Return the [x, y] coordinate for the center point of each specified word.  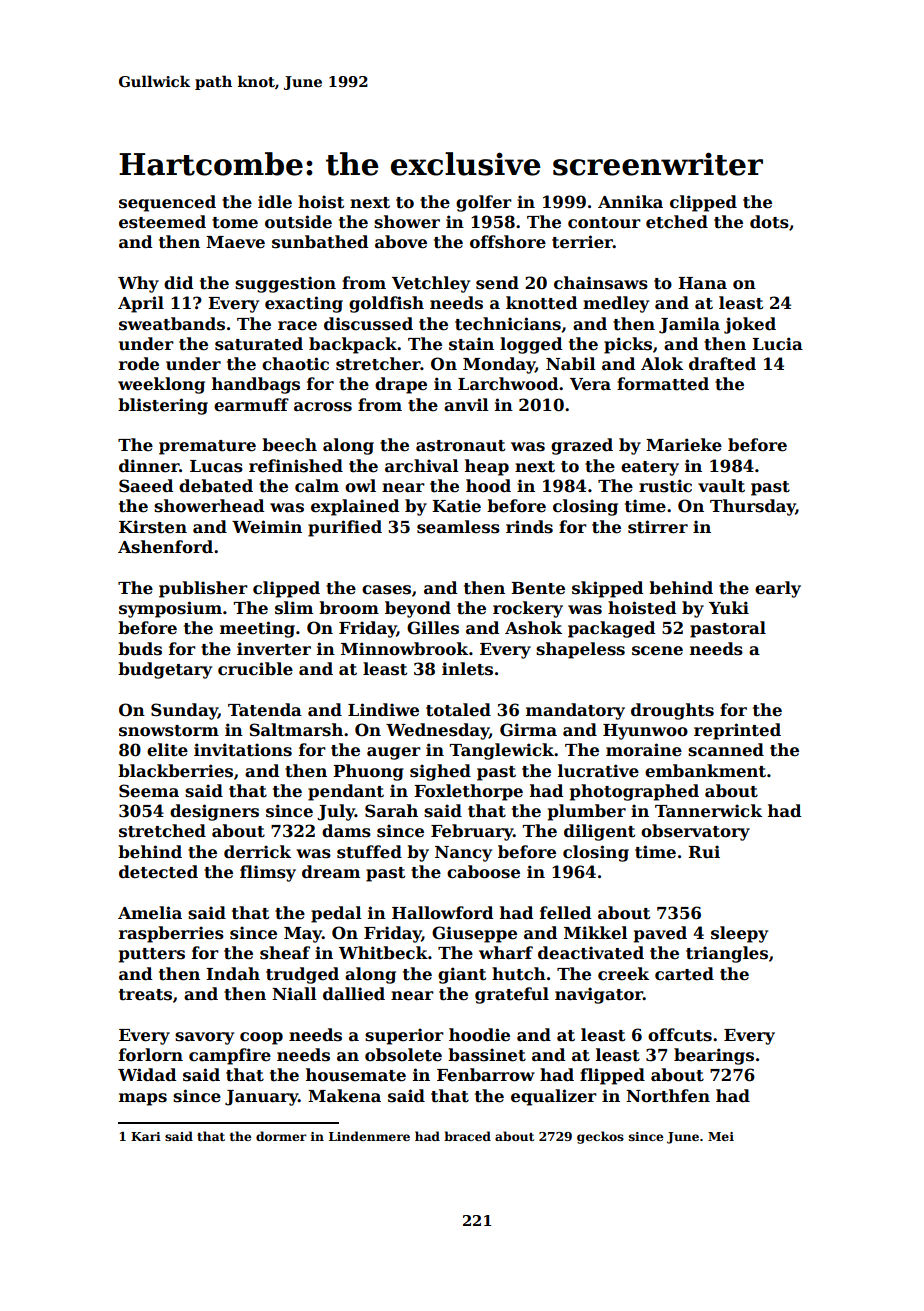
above [401, 242]
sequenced [167, 203]
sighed [440, 772]
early [778, 589]
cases [386, 590]
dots [769, 222]
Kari [146, 1136]
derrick [257, 852]
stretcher [378, 364]
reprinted [737, 731]
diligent [599, 832]
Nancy [463, 854]
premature [207, 447]
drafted [722, 364]
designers [214, 812]
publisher [203, 589]
